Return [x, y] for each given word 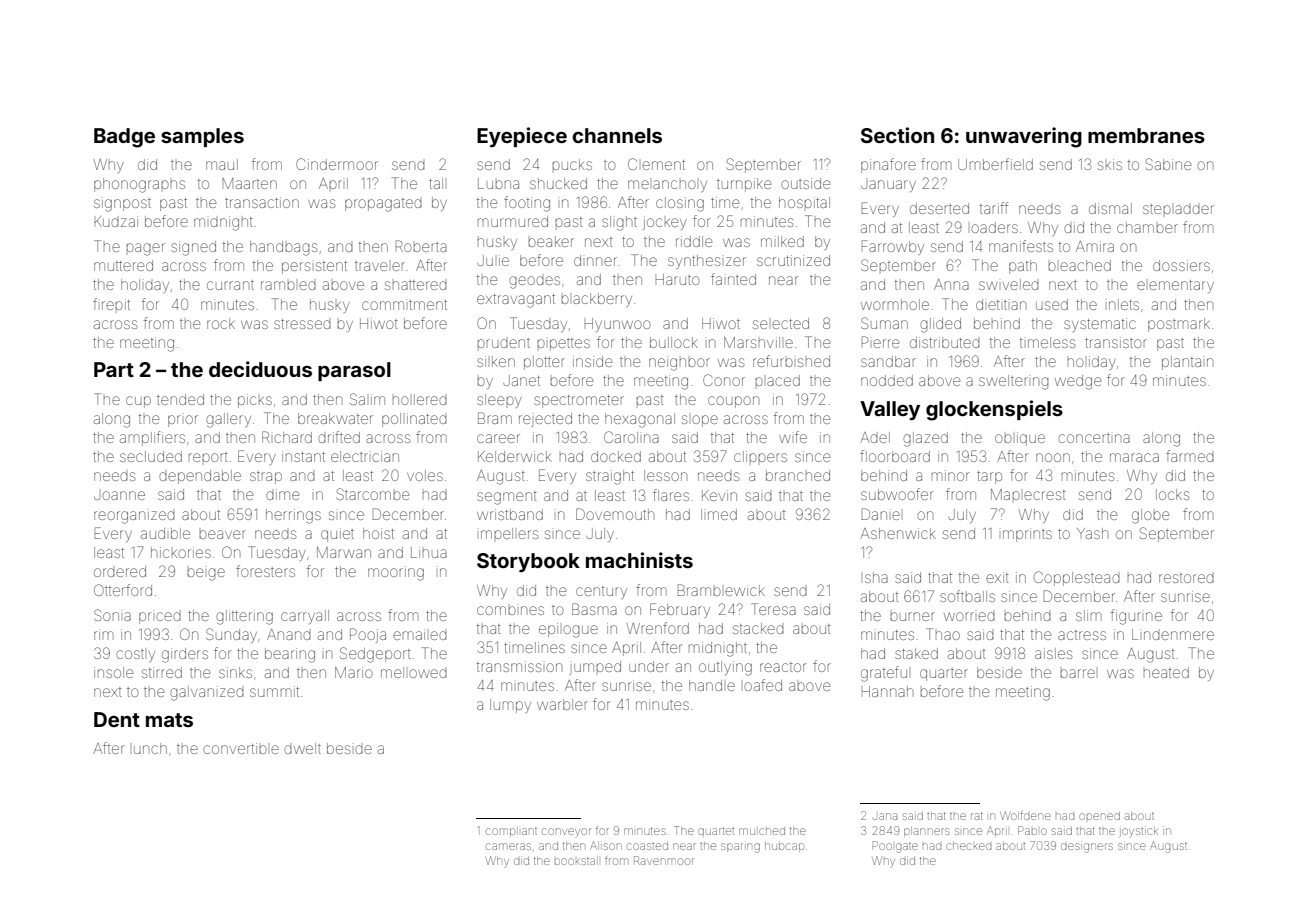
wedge [1078, 382]
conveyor [566, 832]
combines [510, 610]
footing [527, 204]
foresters [265, 571]
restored [1186, 578]
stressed [302, 324]
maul [222, 164]
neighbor [679, 363]
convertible [241, 748]
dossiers [1181, 265]
